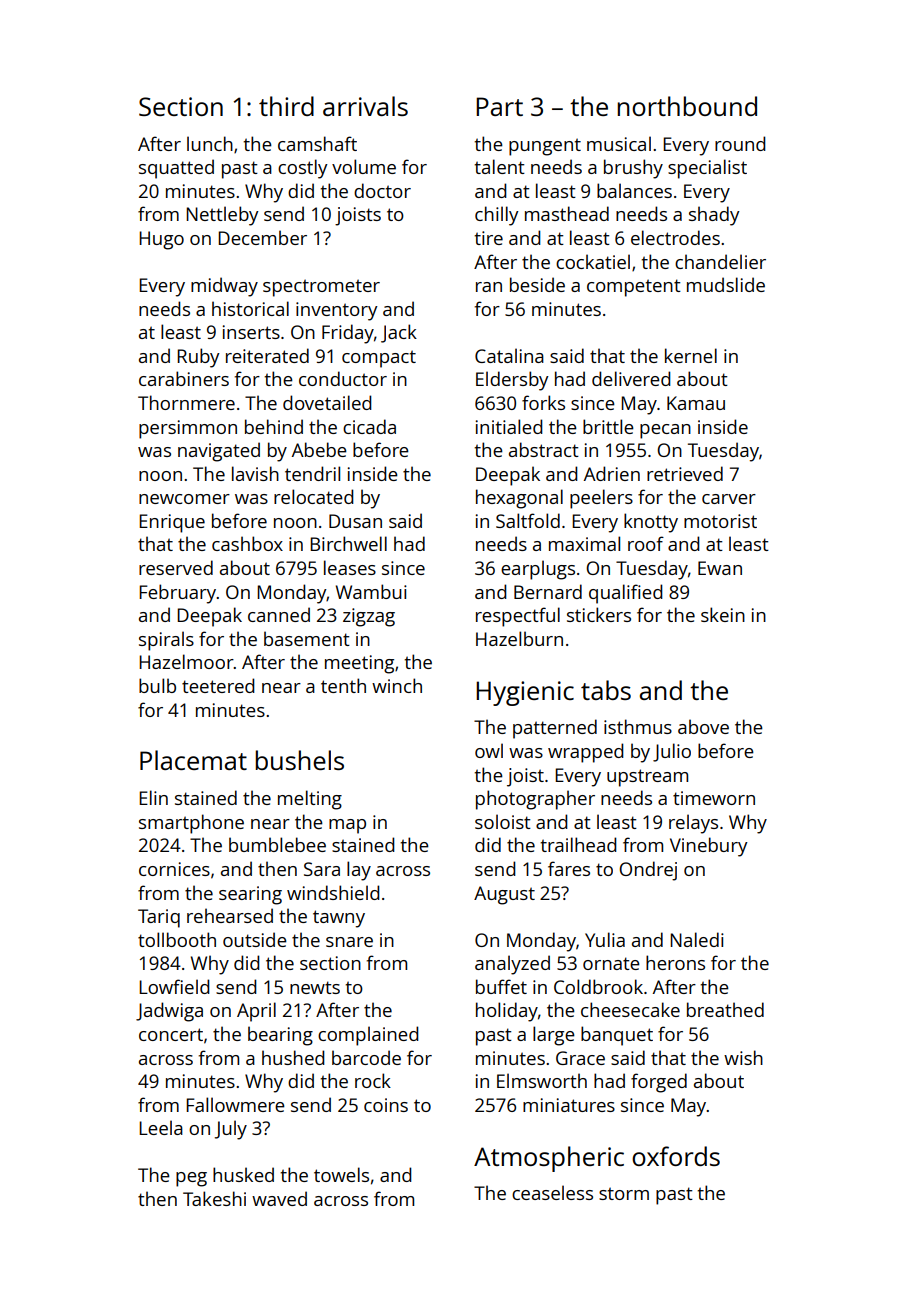  What do you see at coordinates (723, 614) in the screenshot?
I see `skein` at bounding box center [723, 614].
